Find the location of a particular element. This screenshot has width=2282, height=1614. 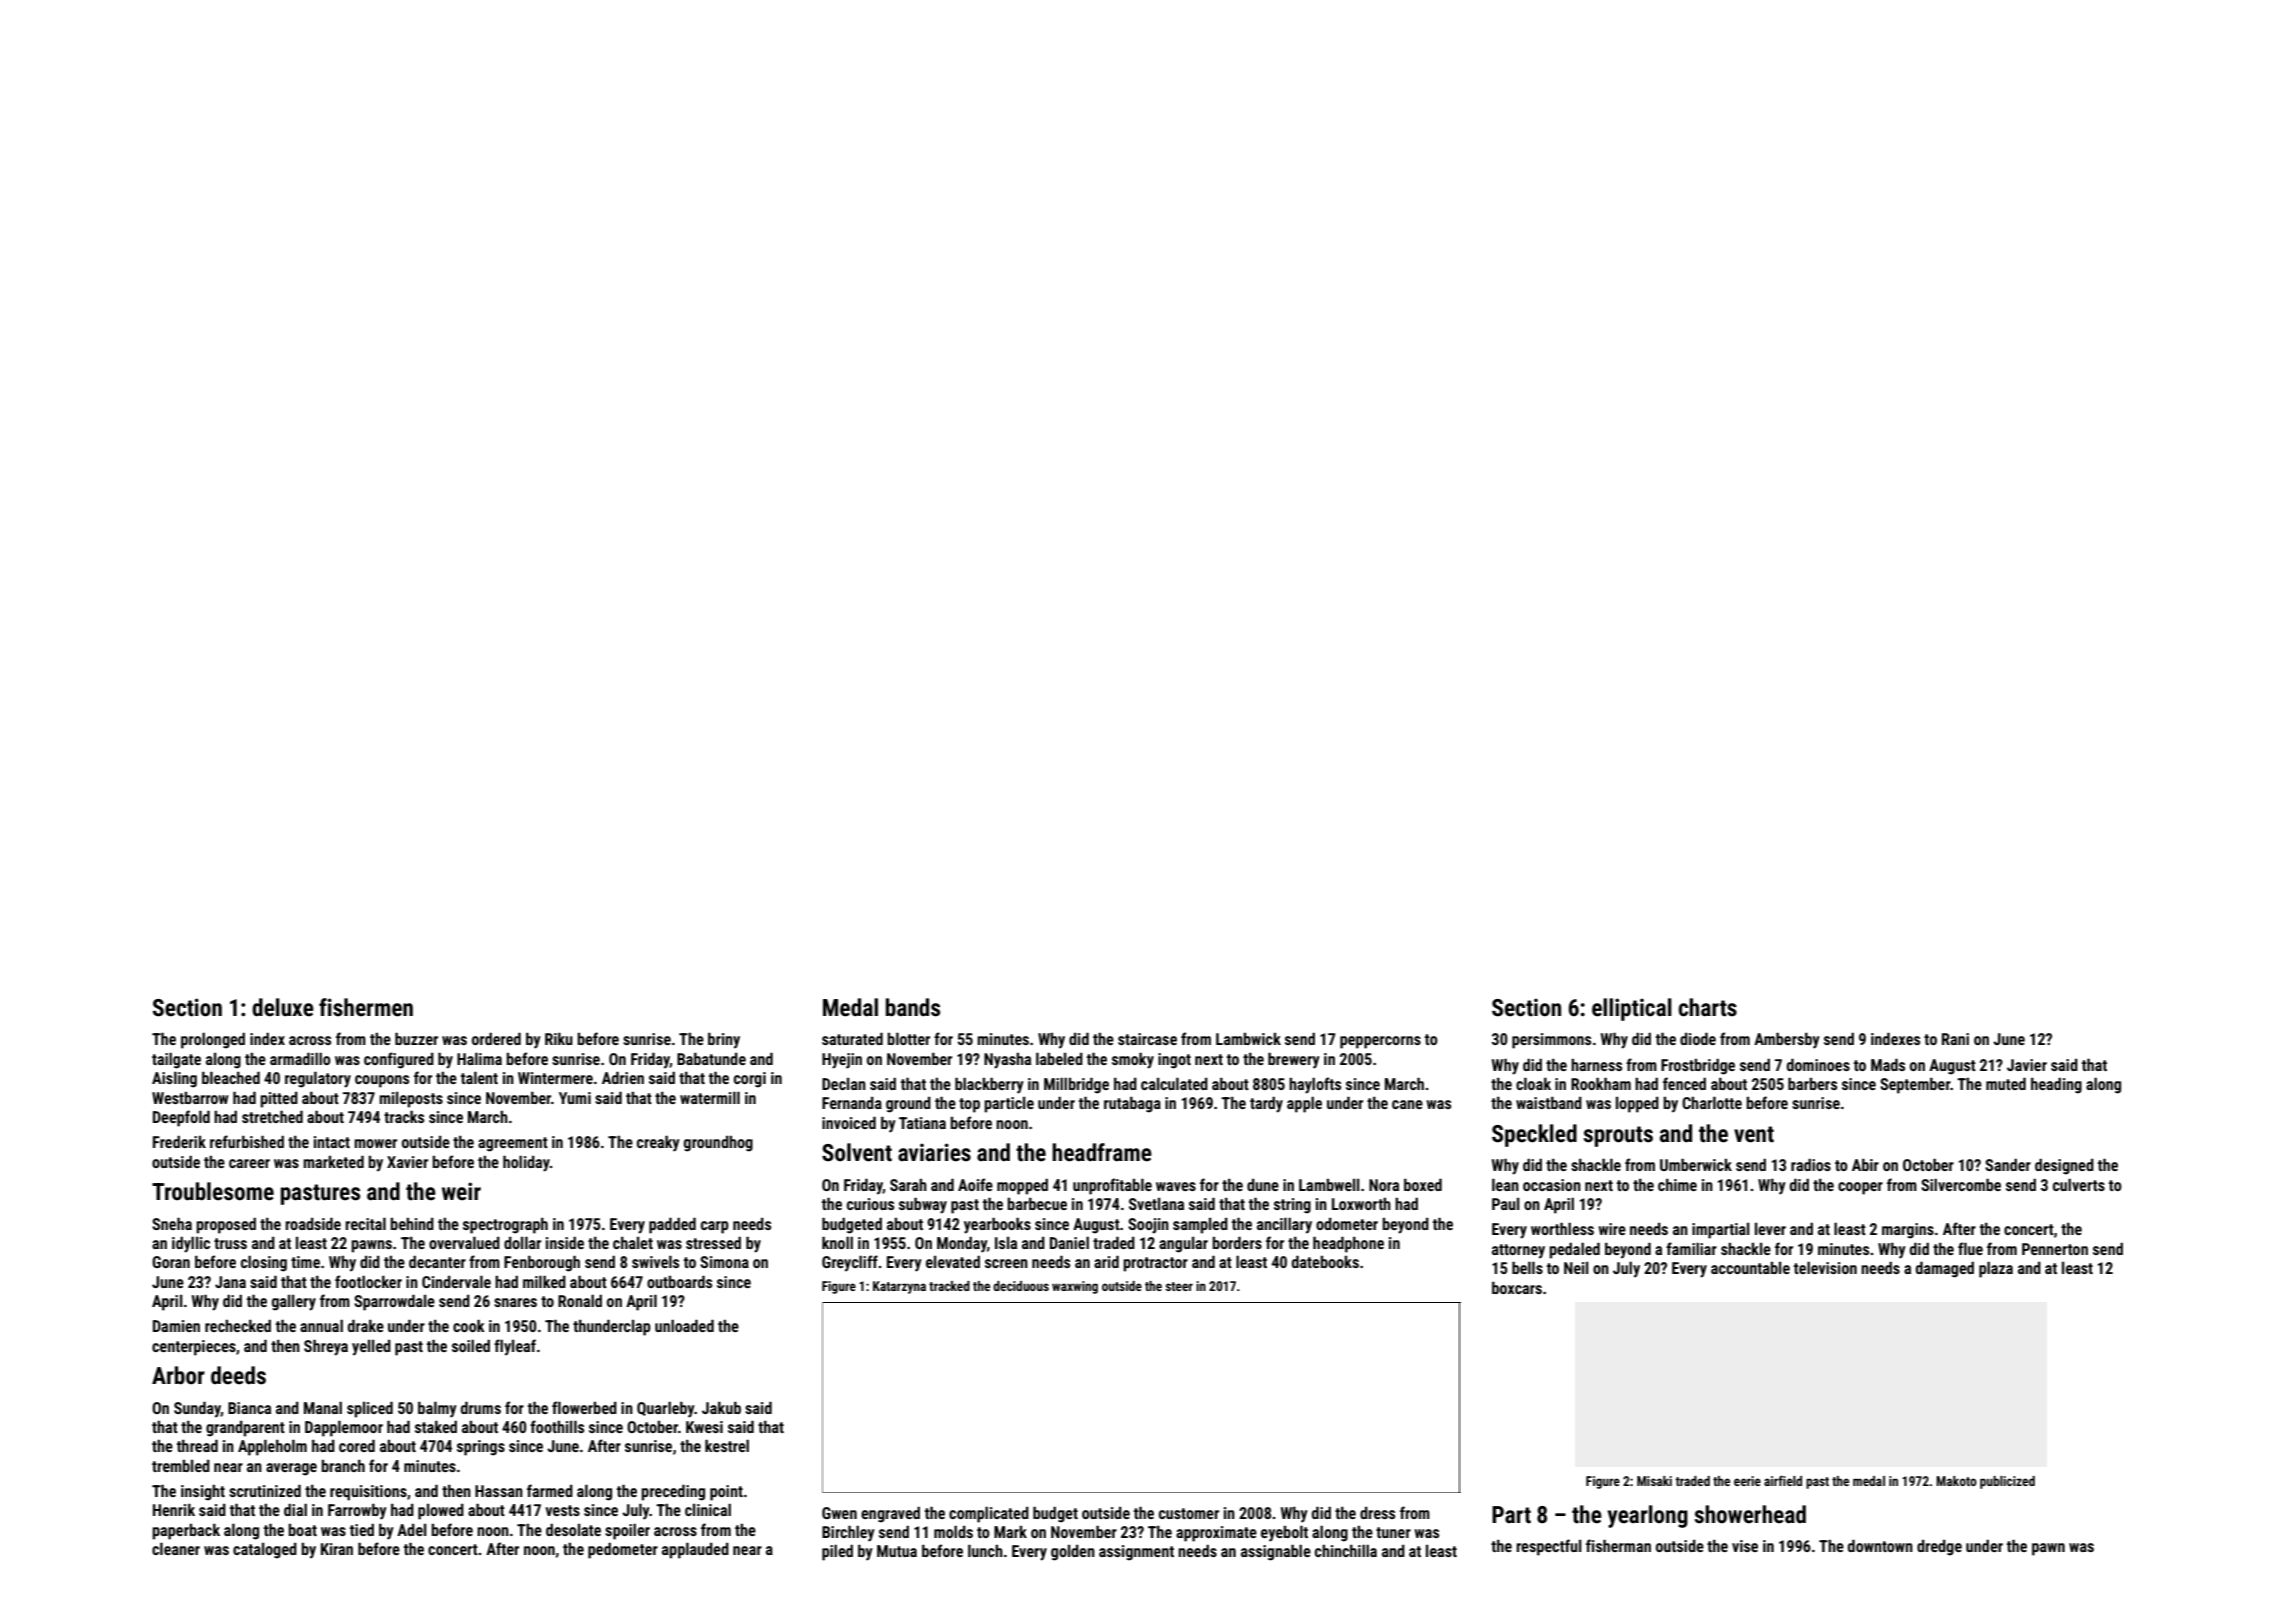

unloaded is located at coordinates (684, 1325).
